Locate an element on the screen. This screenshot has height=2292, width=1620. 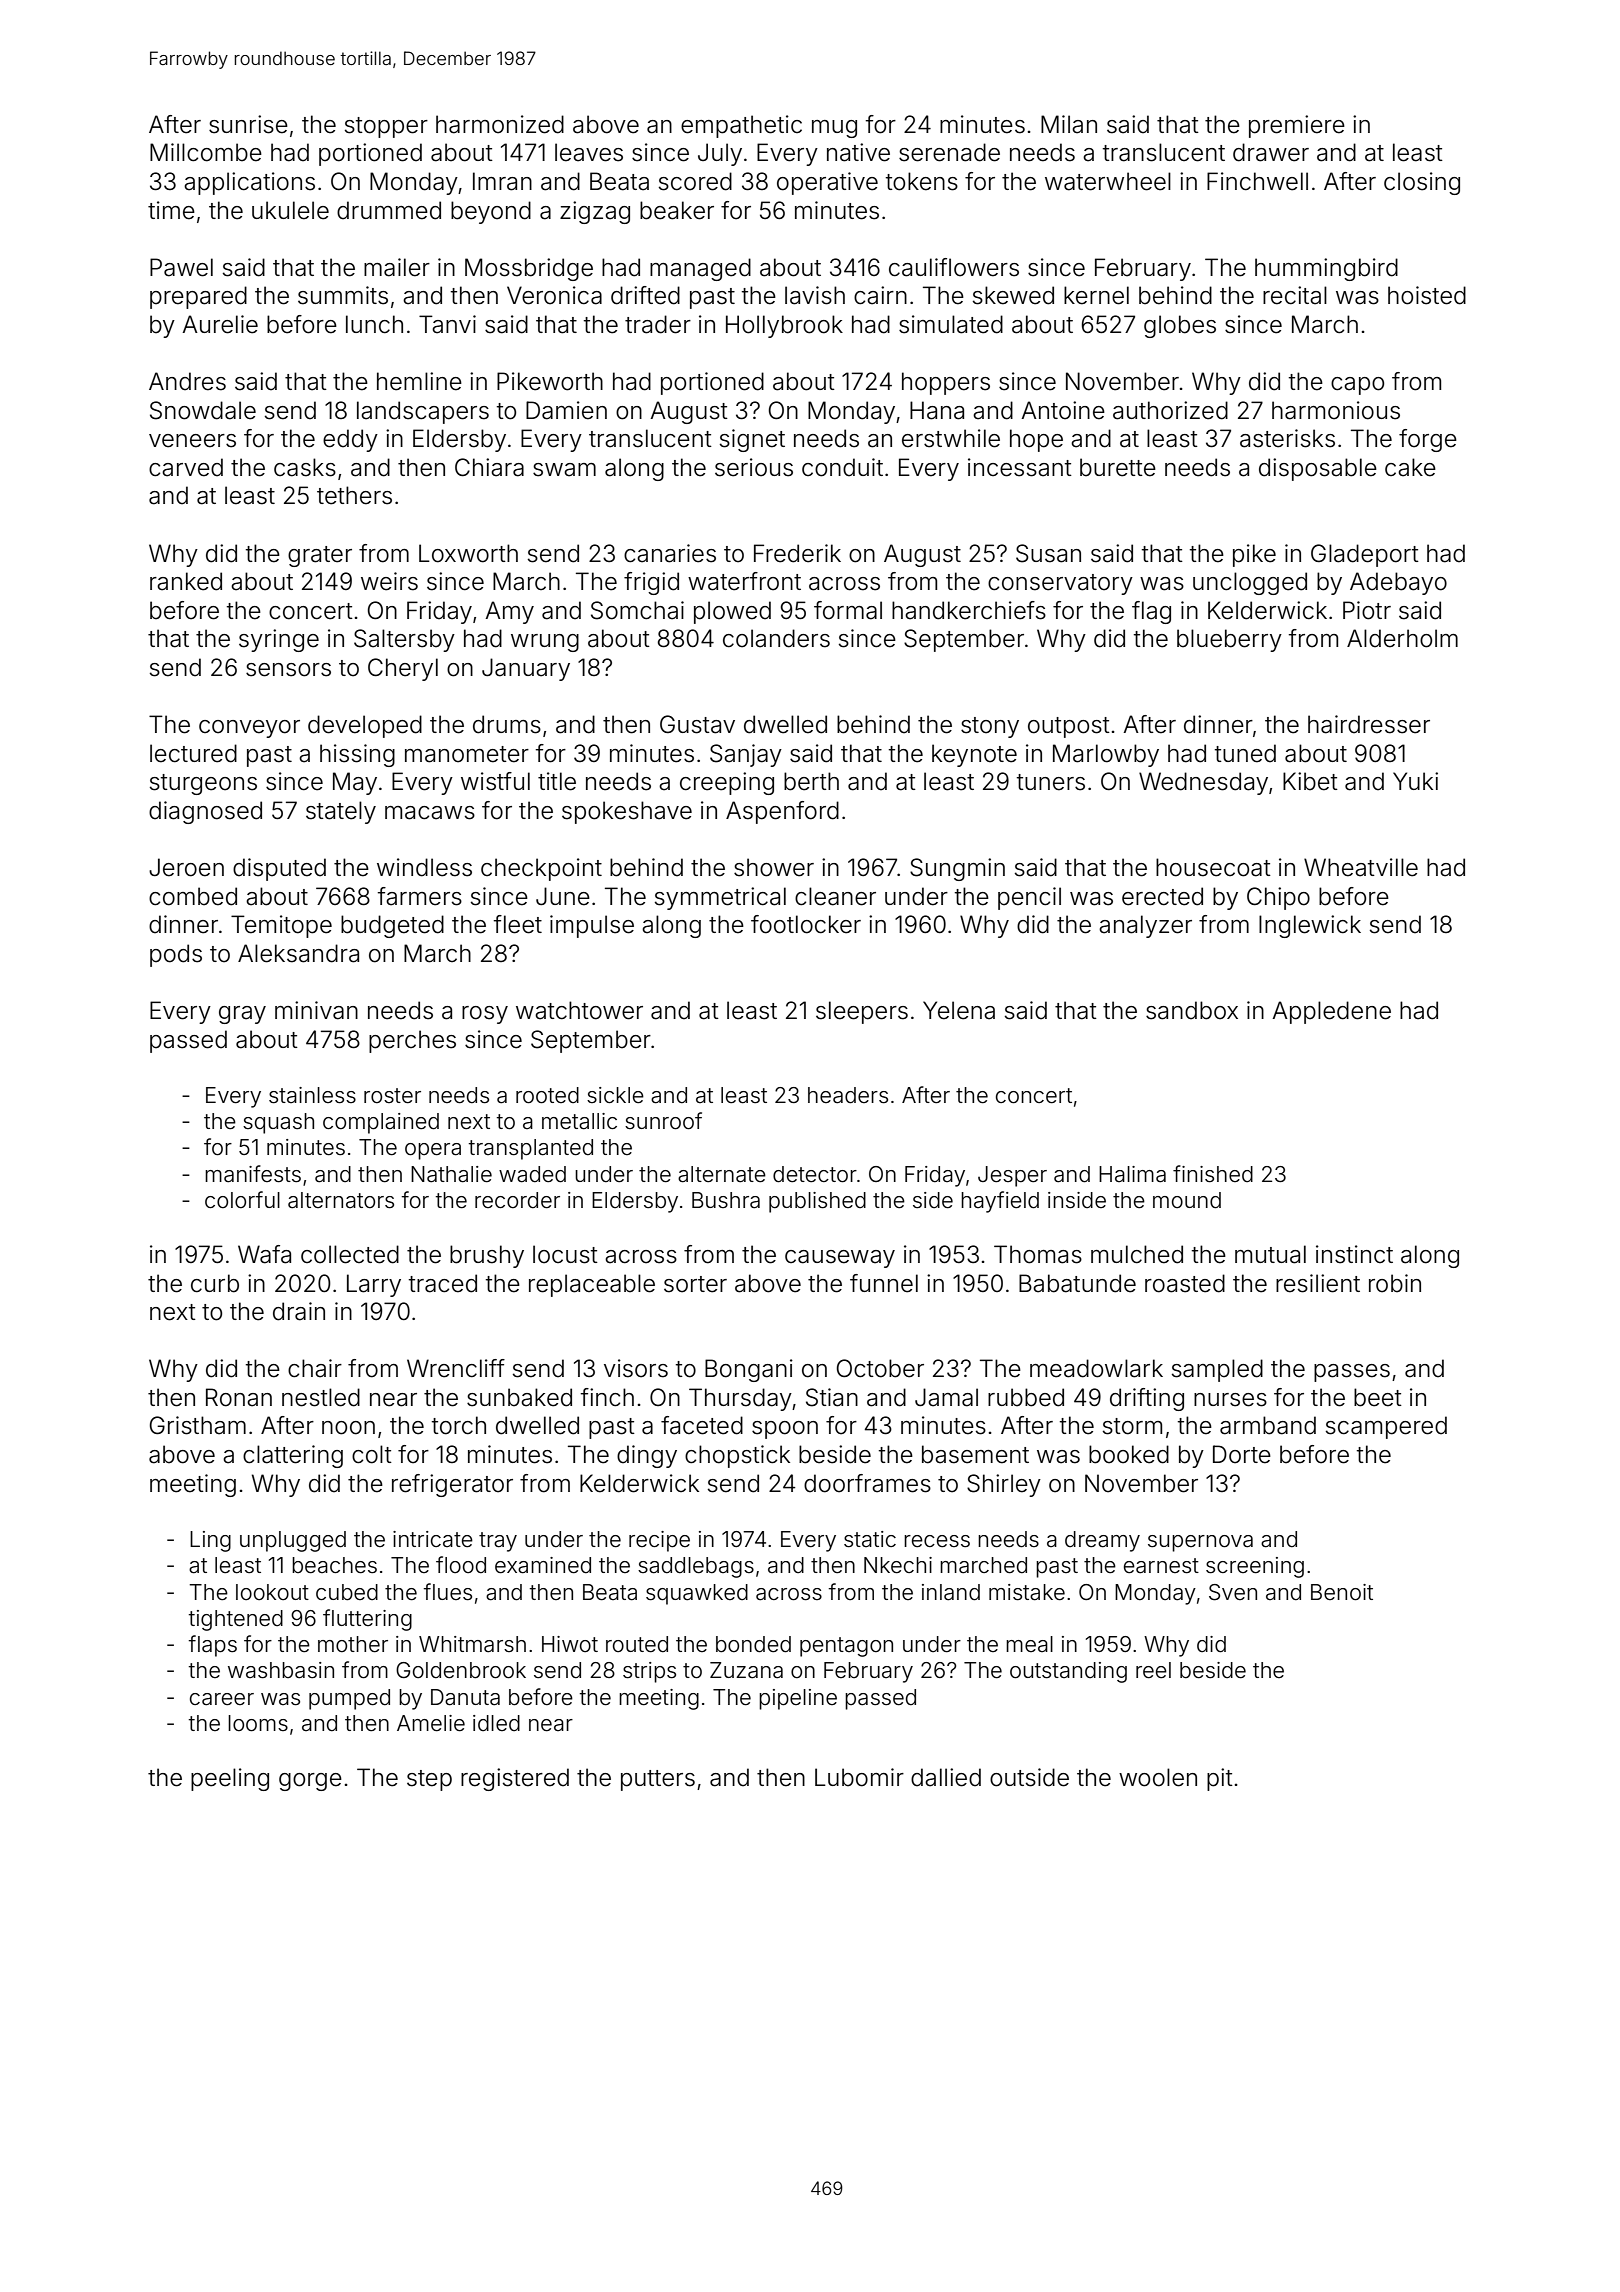
Appledene is located at coordinates (1331, 1012).
